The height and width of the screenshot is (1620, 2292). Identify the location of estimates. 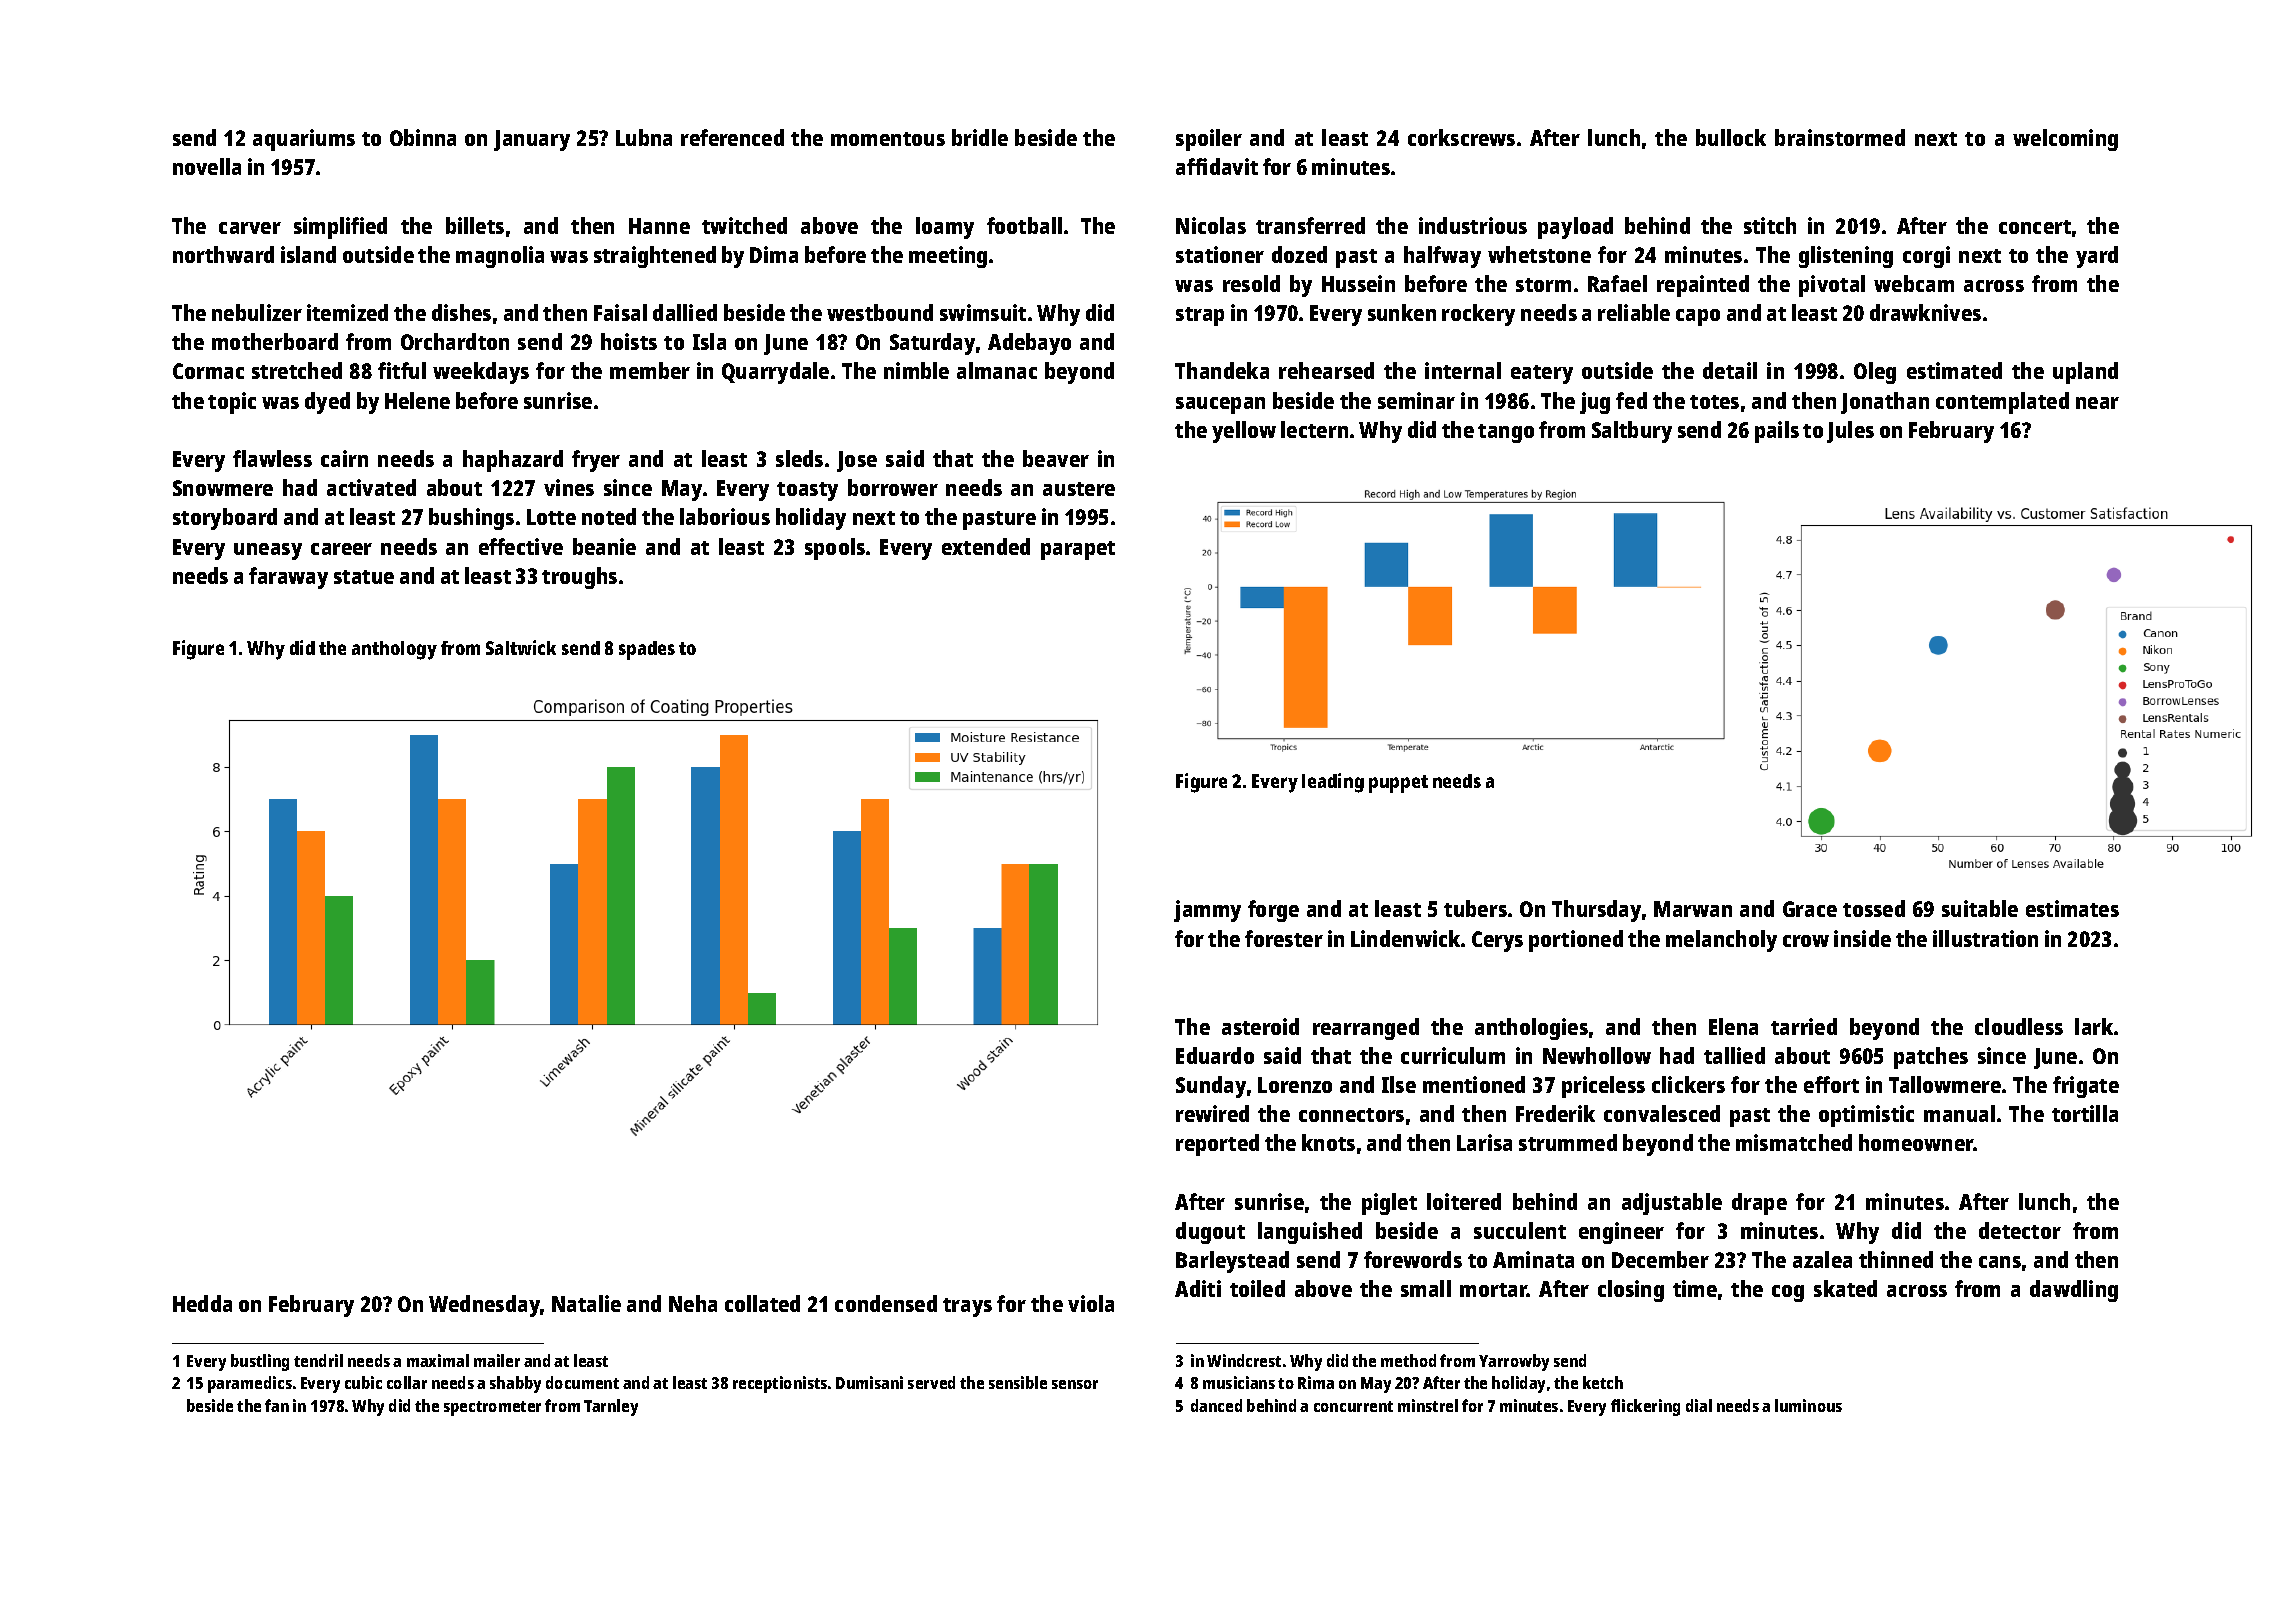
(2072, 908).
